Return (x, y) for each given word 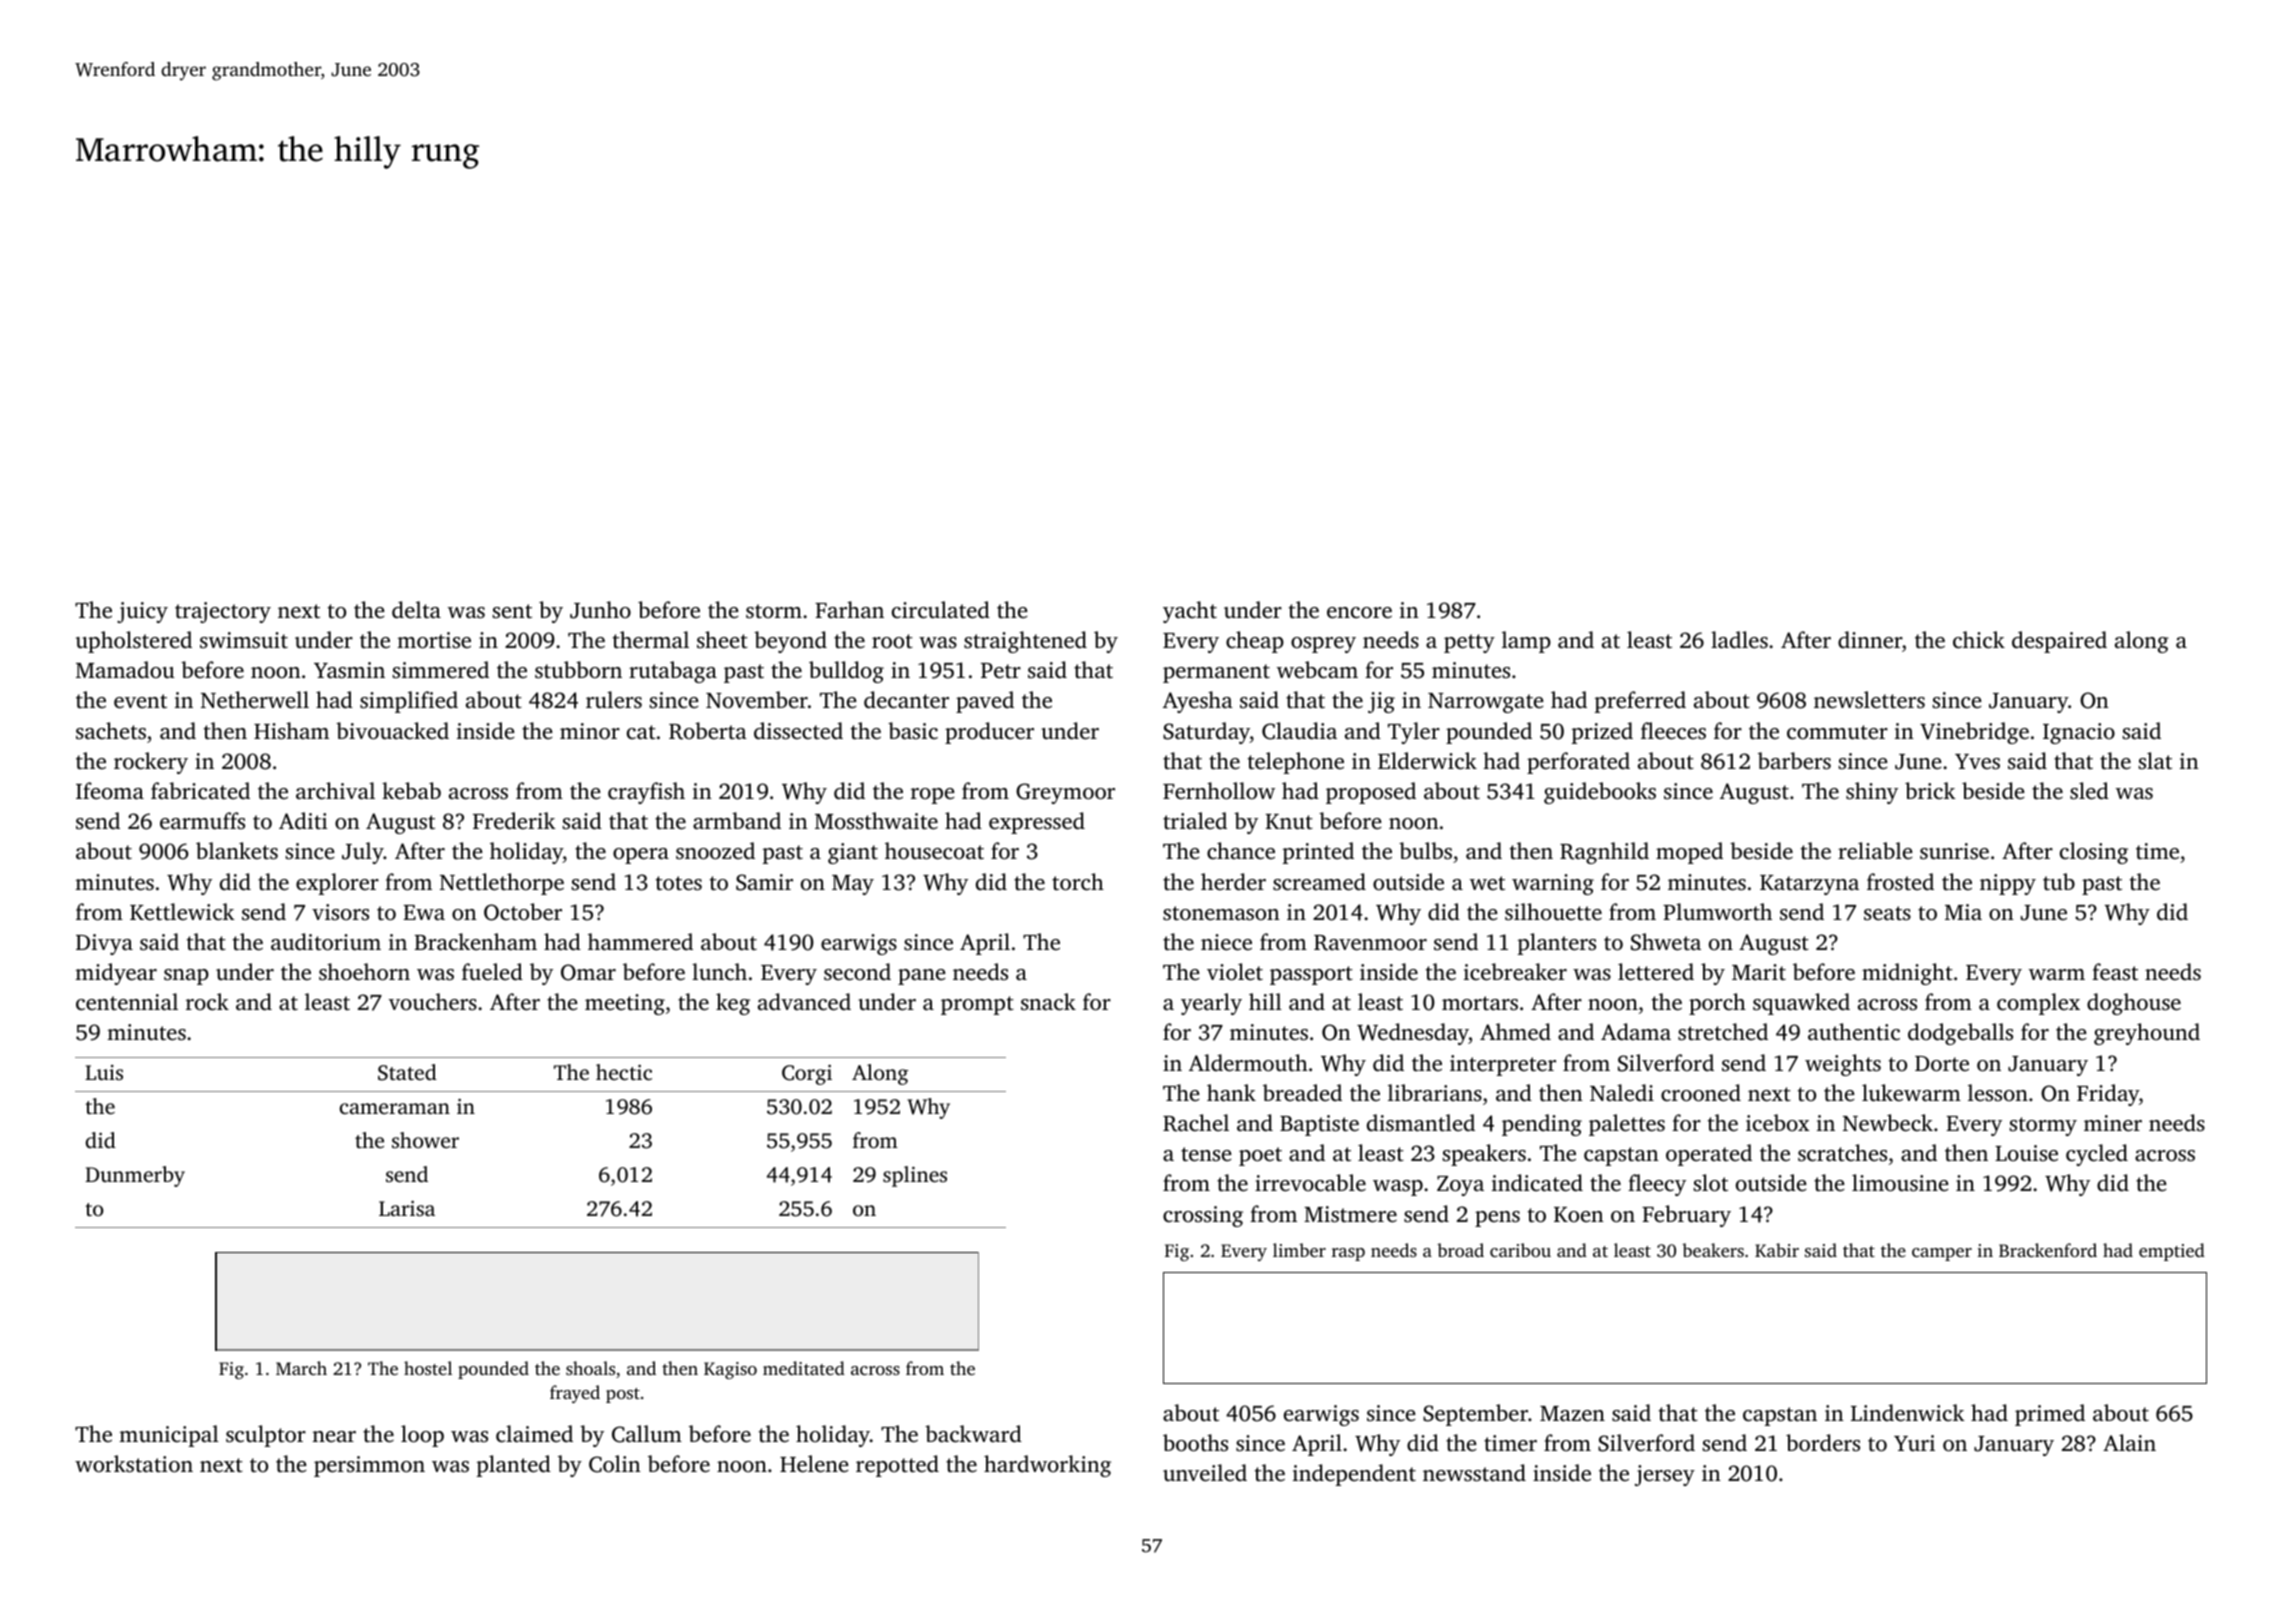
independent (1354, 1475)
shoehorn (364, 972)
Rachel (1196, 1123)
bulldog (846, 672)
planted (514, 1466)
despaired (2059, 642)
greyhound (2147, 1034)
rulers (614, 700)
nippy (2008, 884)
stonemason (1221, 913)
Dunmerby (135, 1176)
